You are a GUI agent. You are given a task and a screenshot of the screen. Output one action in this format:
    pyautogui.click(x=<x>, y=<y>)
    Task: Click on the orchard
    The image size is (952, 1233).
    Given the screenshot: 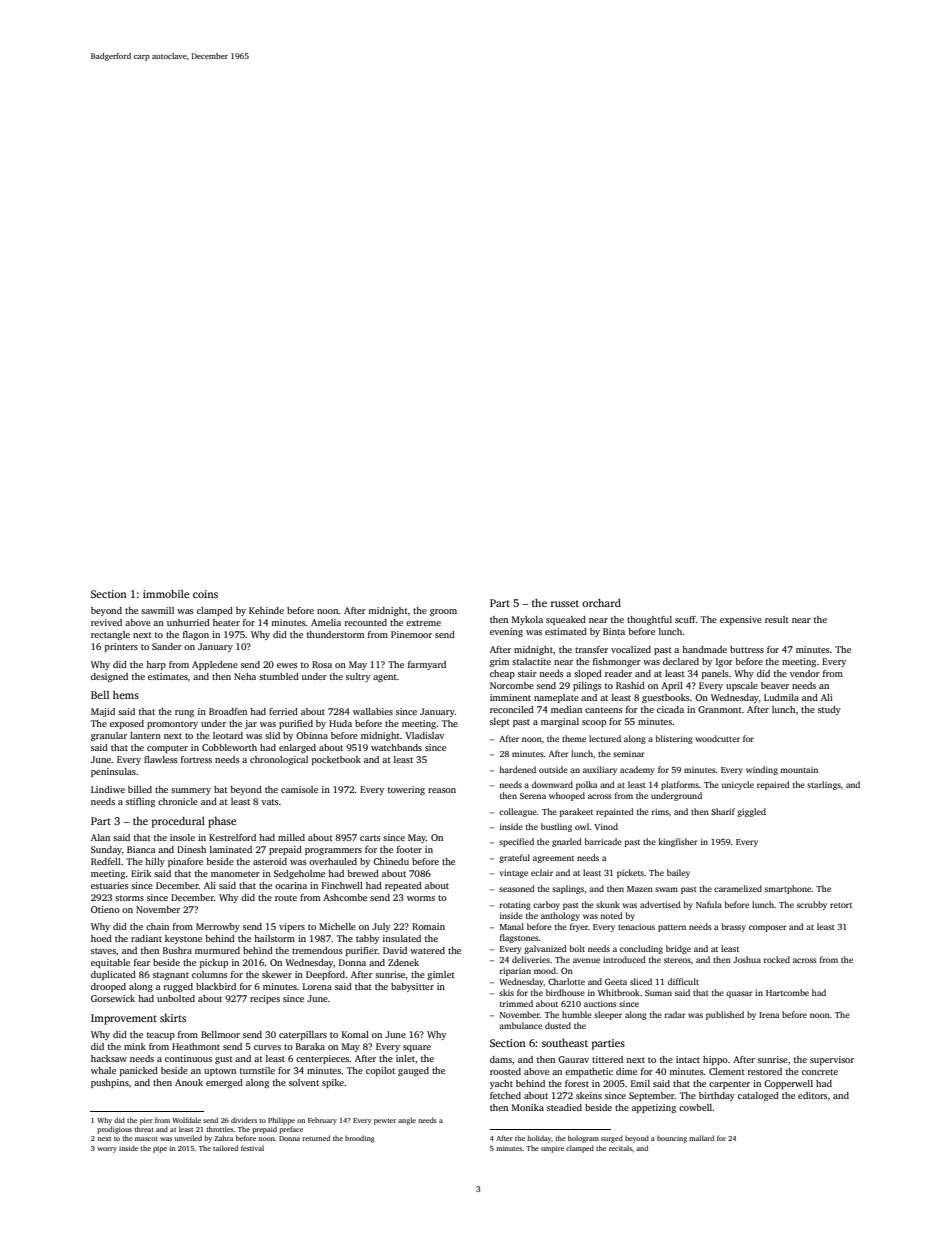 What is the action you would take?
    pyautogui.click(x=601, y=603)
